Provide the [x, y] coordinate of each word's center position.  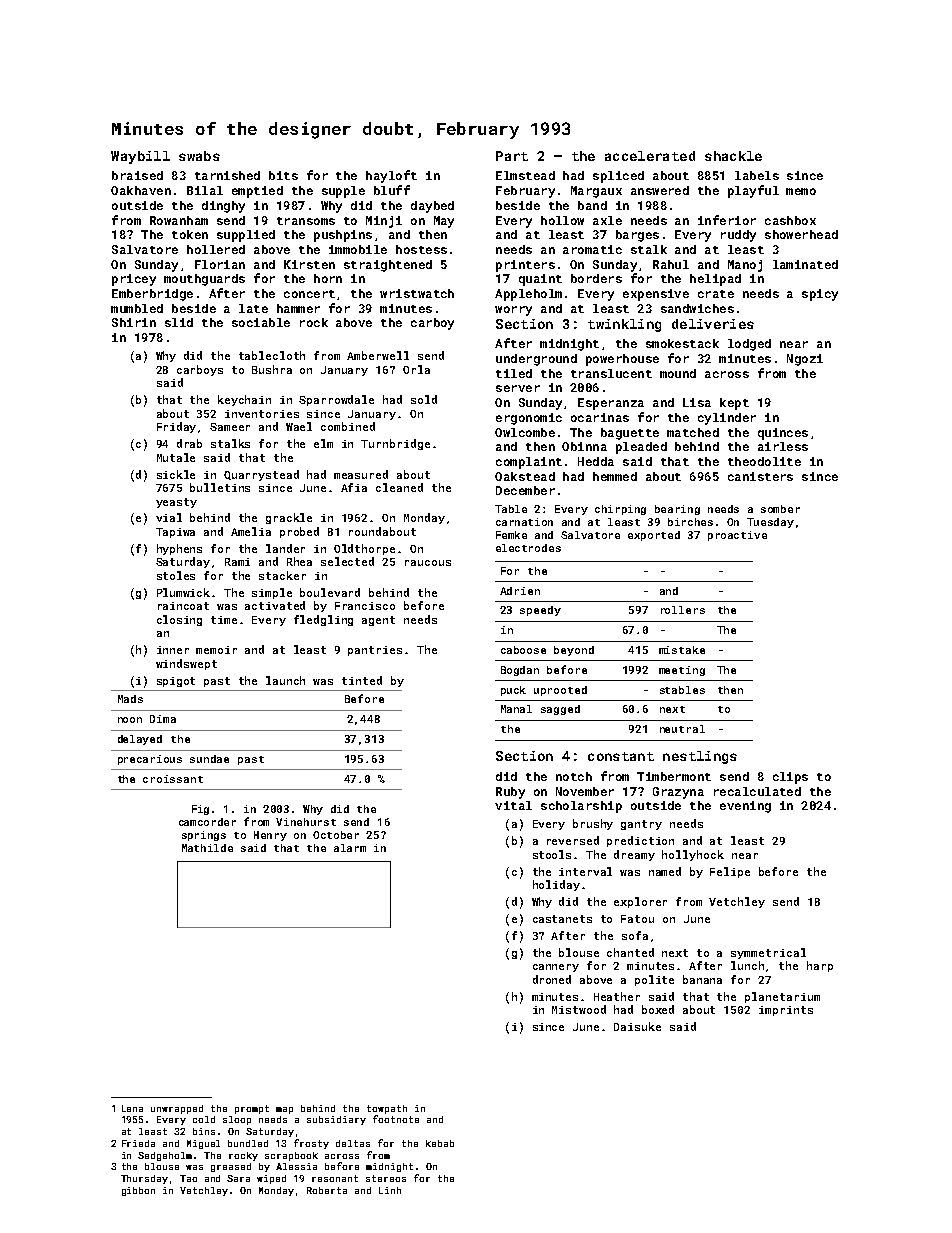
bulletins [220, 487]
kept [734, 404]
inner [173, 650]
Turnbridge [395, 444]
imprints [786, 1011]
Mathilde [207, 848]
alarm [350, 848]
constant [621, 756]
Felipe [730, 872]
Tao [188, 1178]
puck [513, 691]
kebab [440, 1143]
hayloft [391, 176]
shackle [733, 156]
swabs [199, 156]
